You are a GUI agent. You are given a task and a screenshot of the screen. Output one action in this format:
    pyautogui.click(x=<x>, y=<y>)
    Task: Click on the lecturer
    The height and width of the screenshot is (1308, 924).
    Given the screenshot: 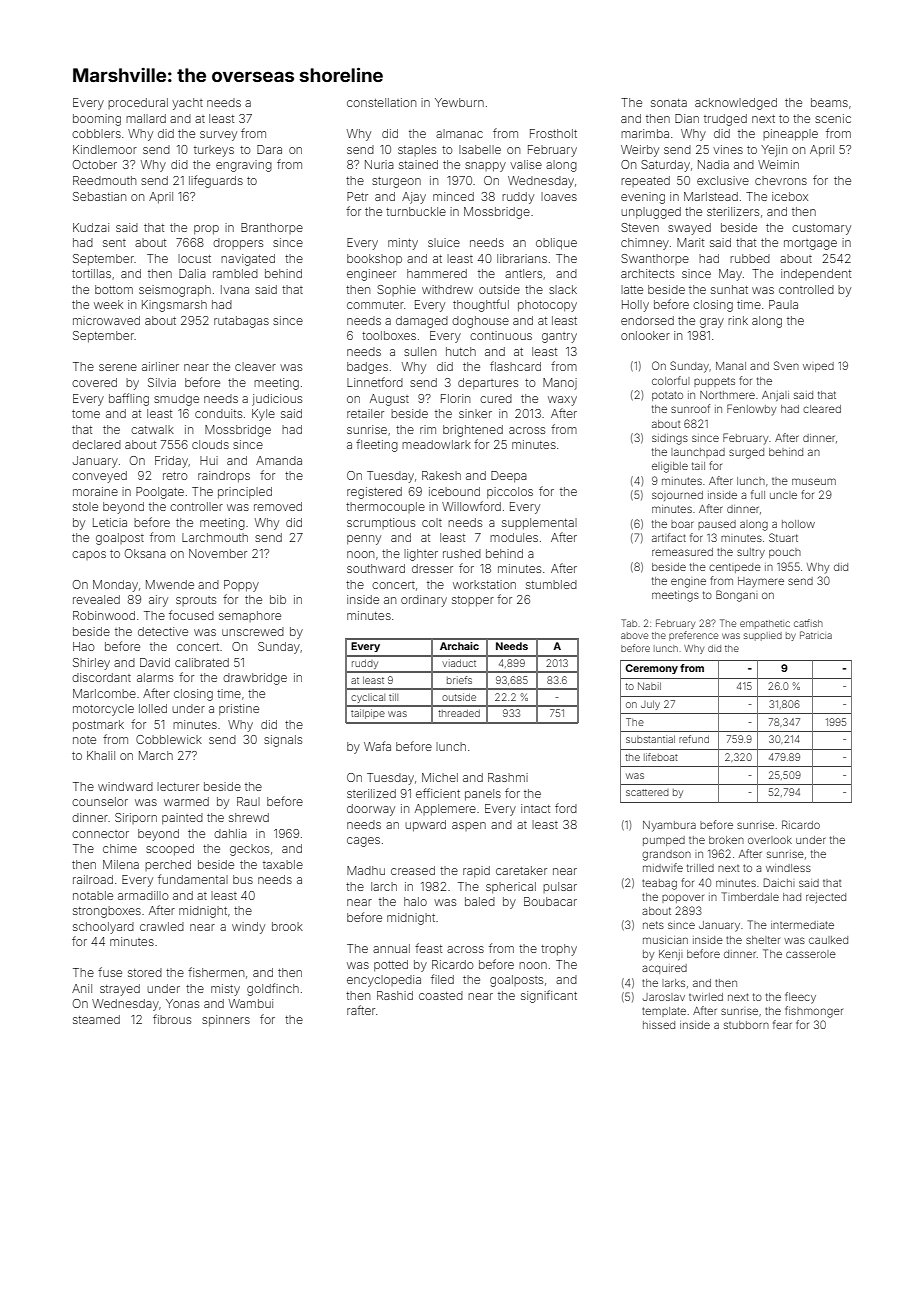 What is the action you would take?
    pyautogui.click(x=178, y=786)
